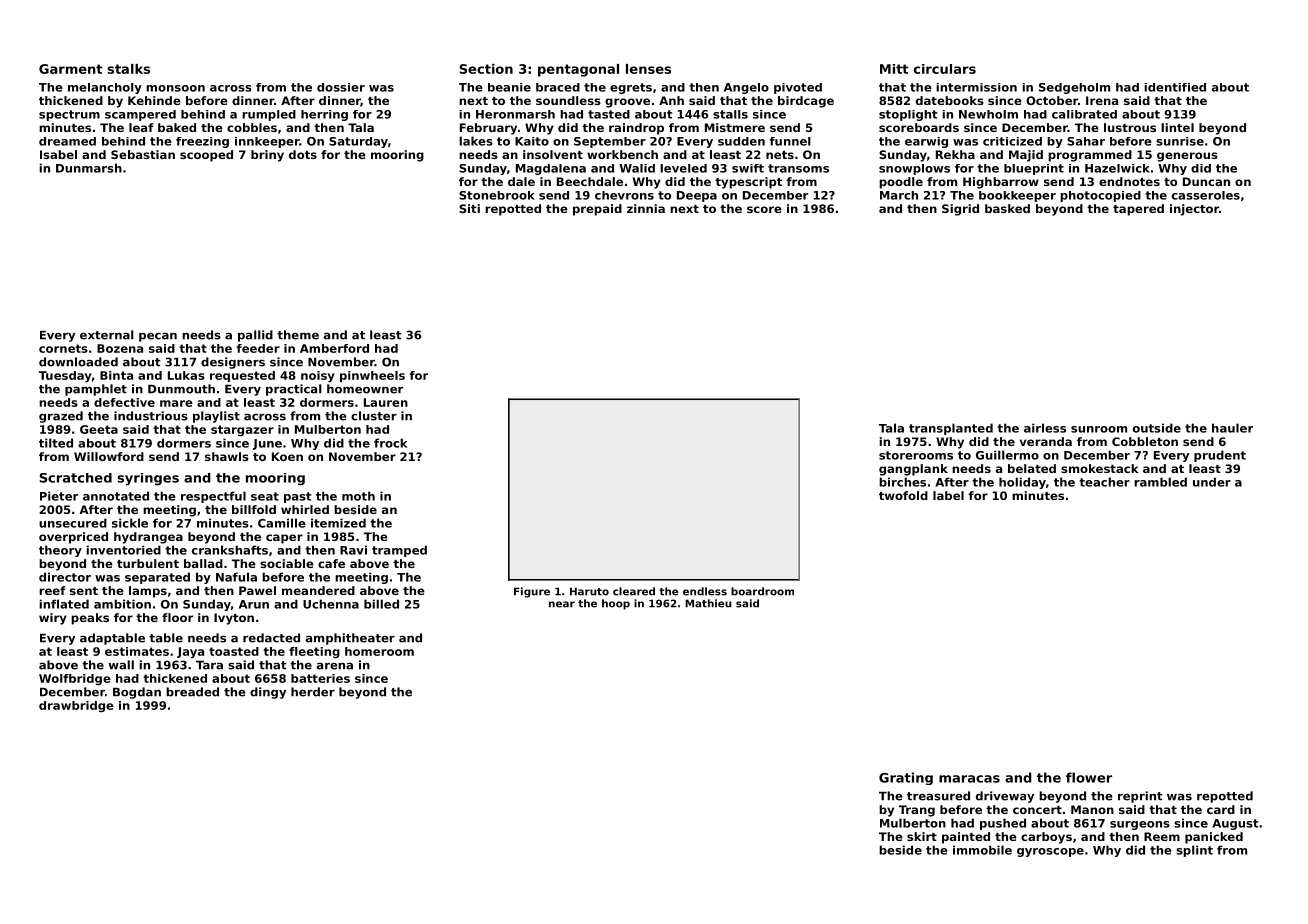 The width and height of the document is (1308, 924). Describe the element at coordinates (313, 692) in the document. I see `herder` at that location.
